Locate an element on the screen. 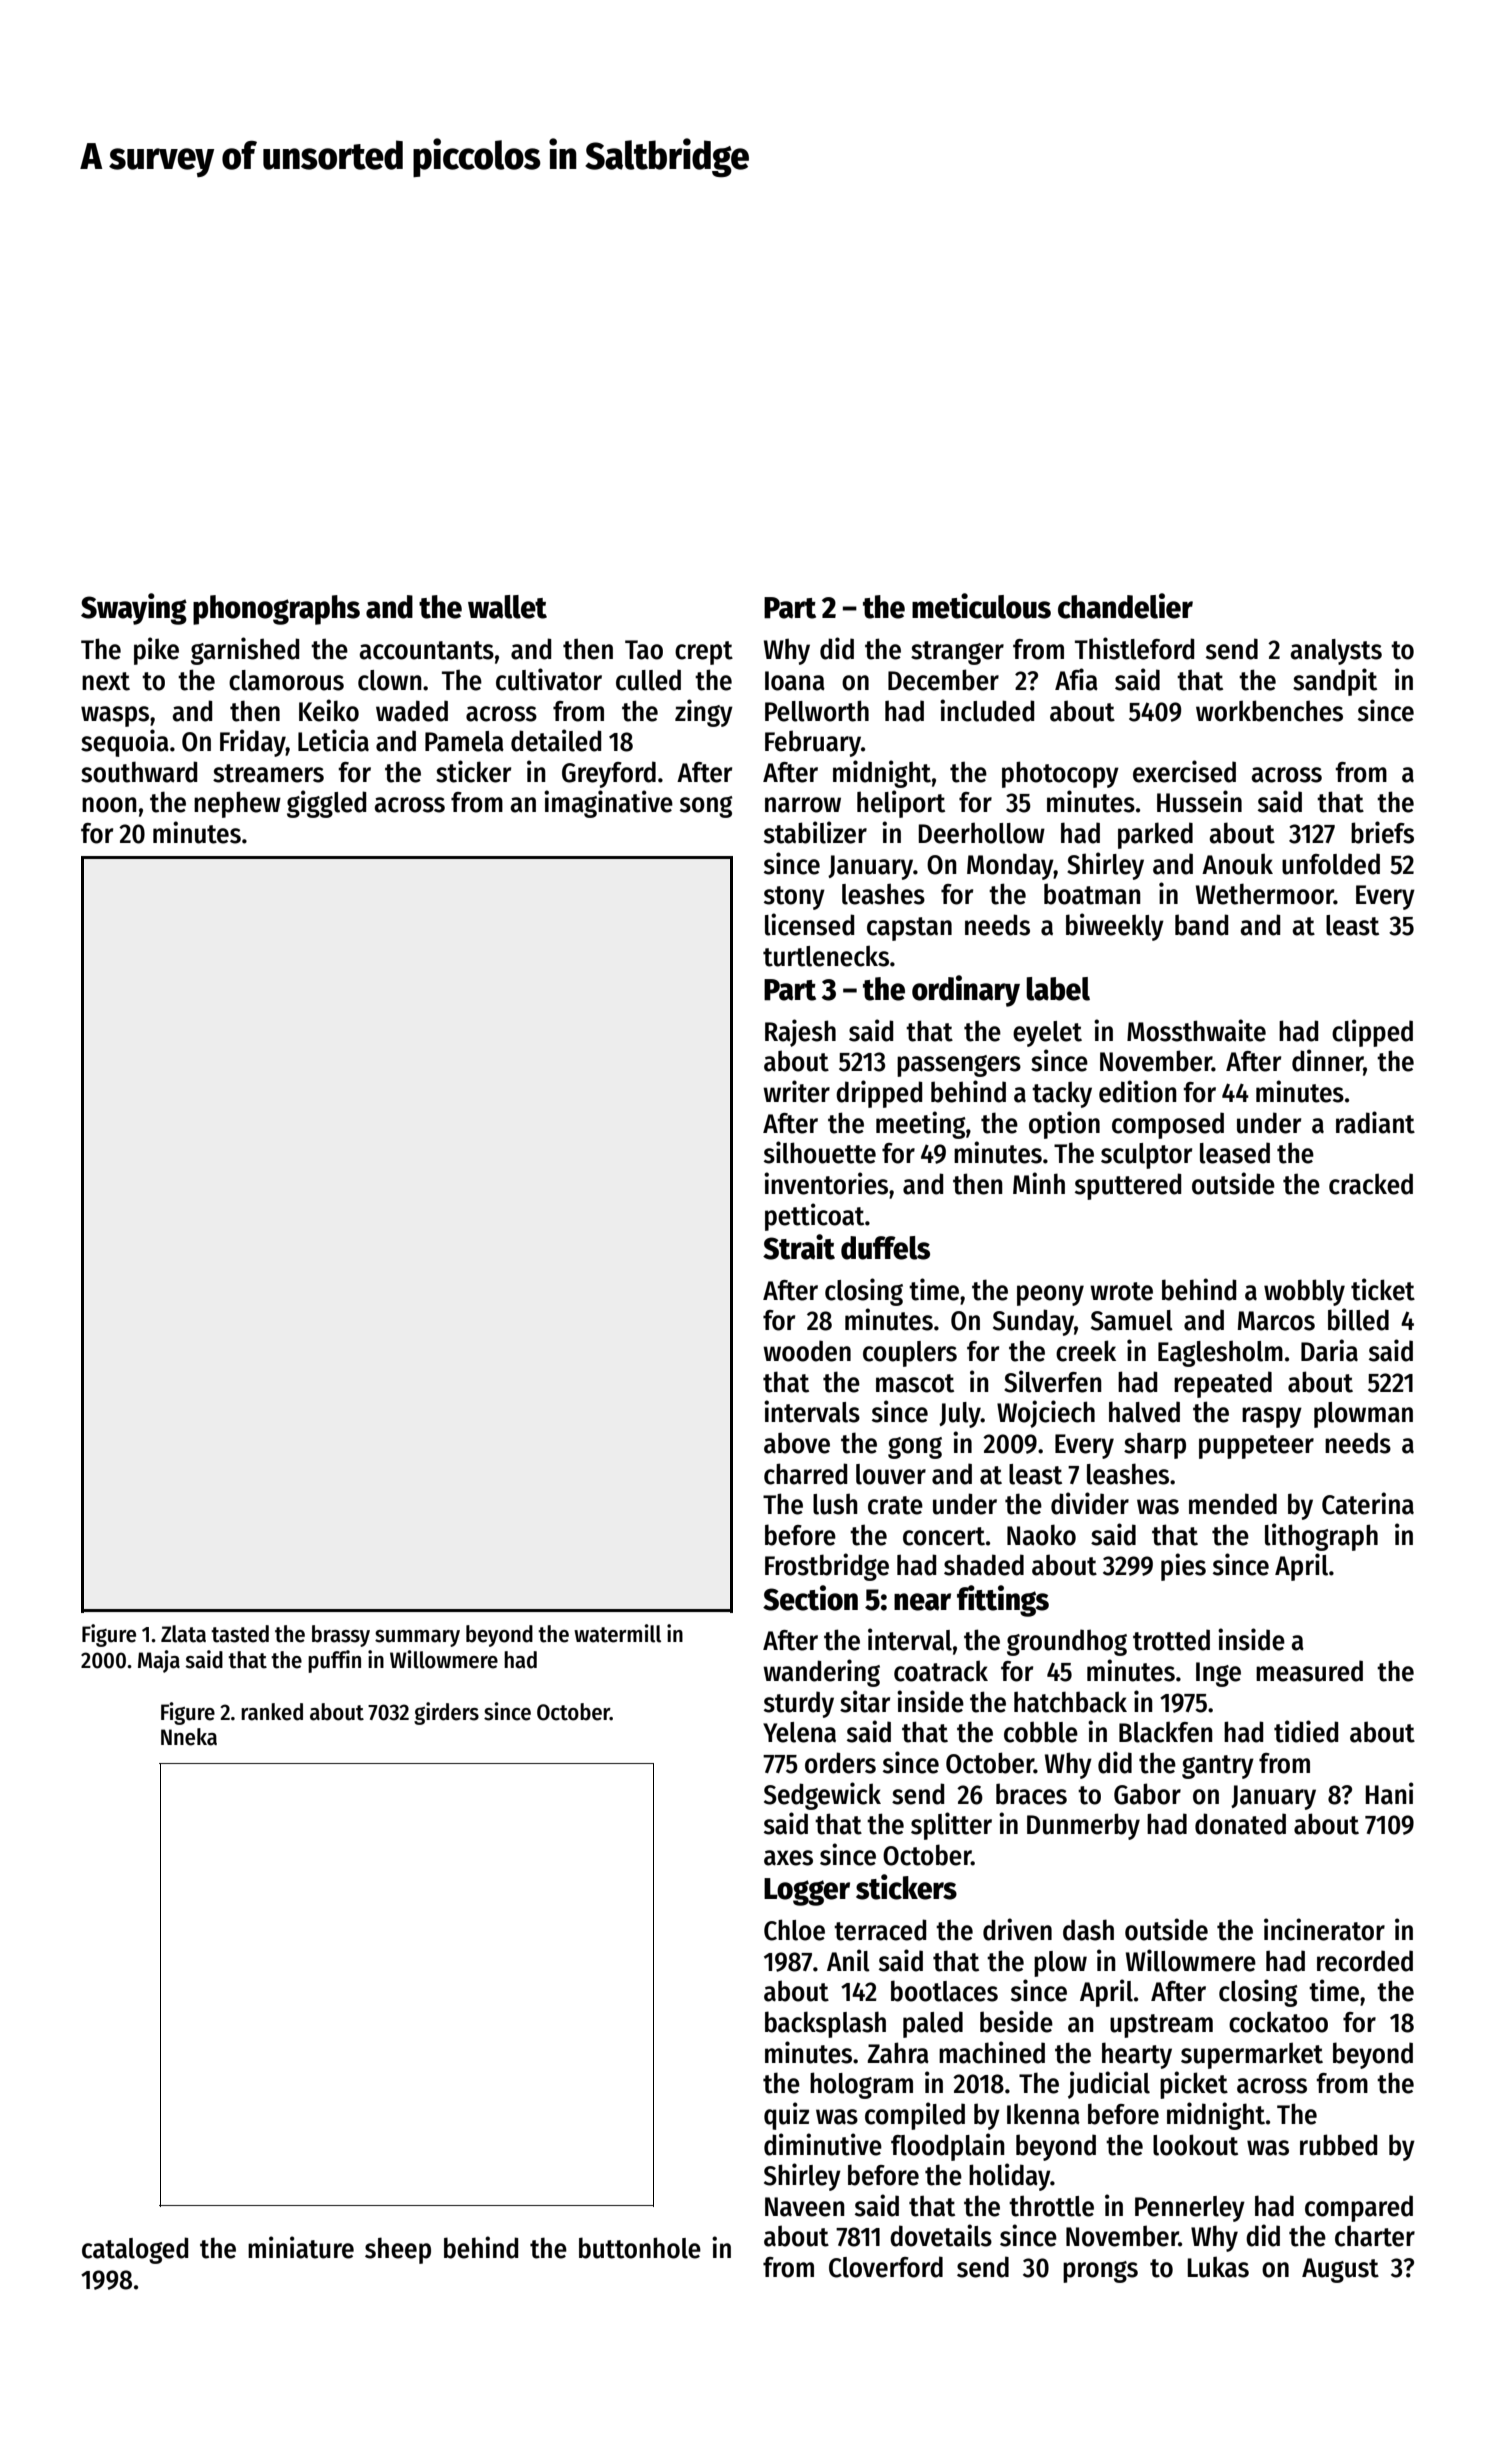 Image resolution: width=1496 pixels, height=2464 pixels. licensed is located at coordinates (809, 924).
